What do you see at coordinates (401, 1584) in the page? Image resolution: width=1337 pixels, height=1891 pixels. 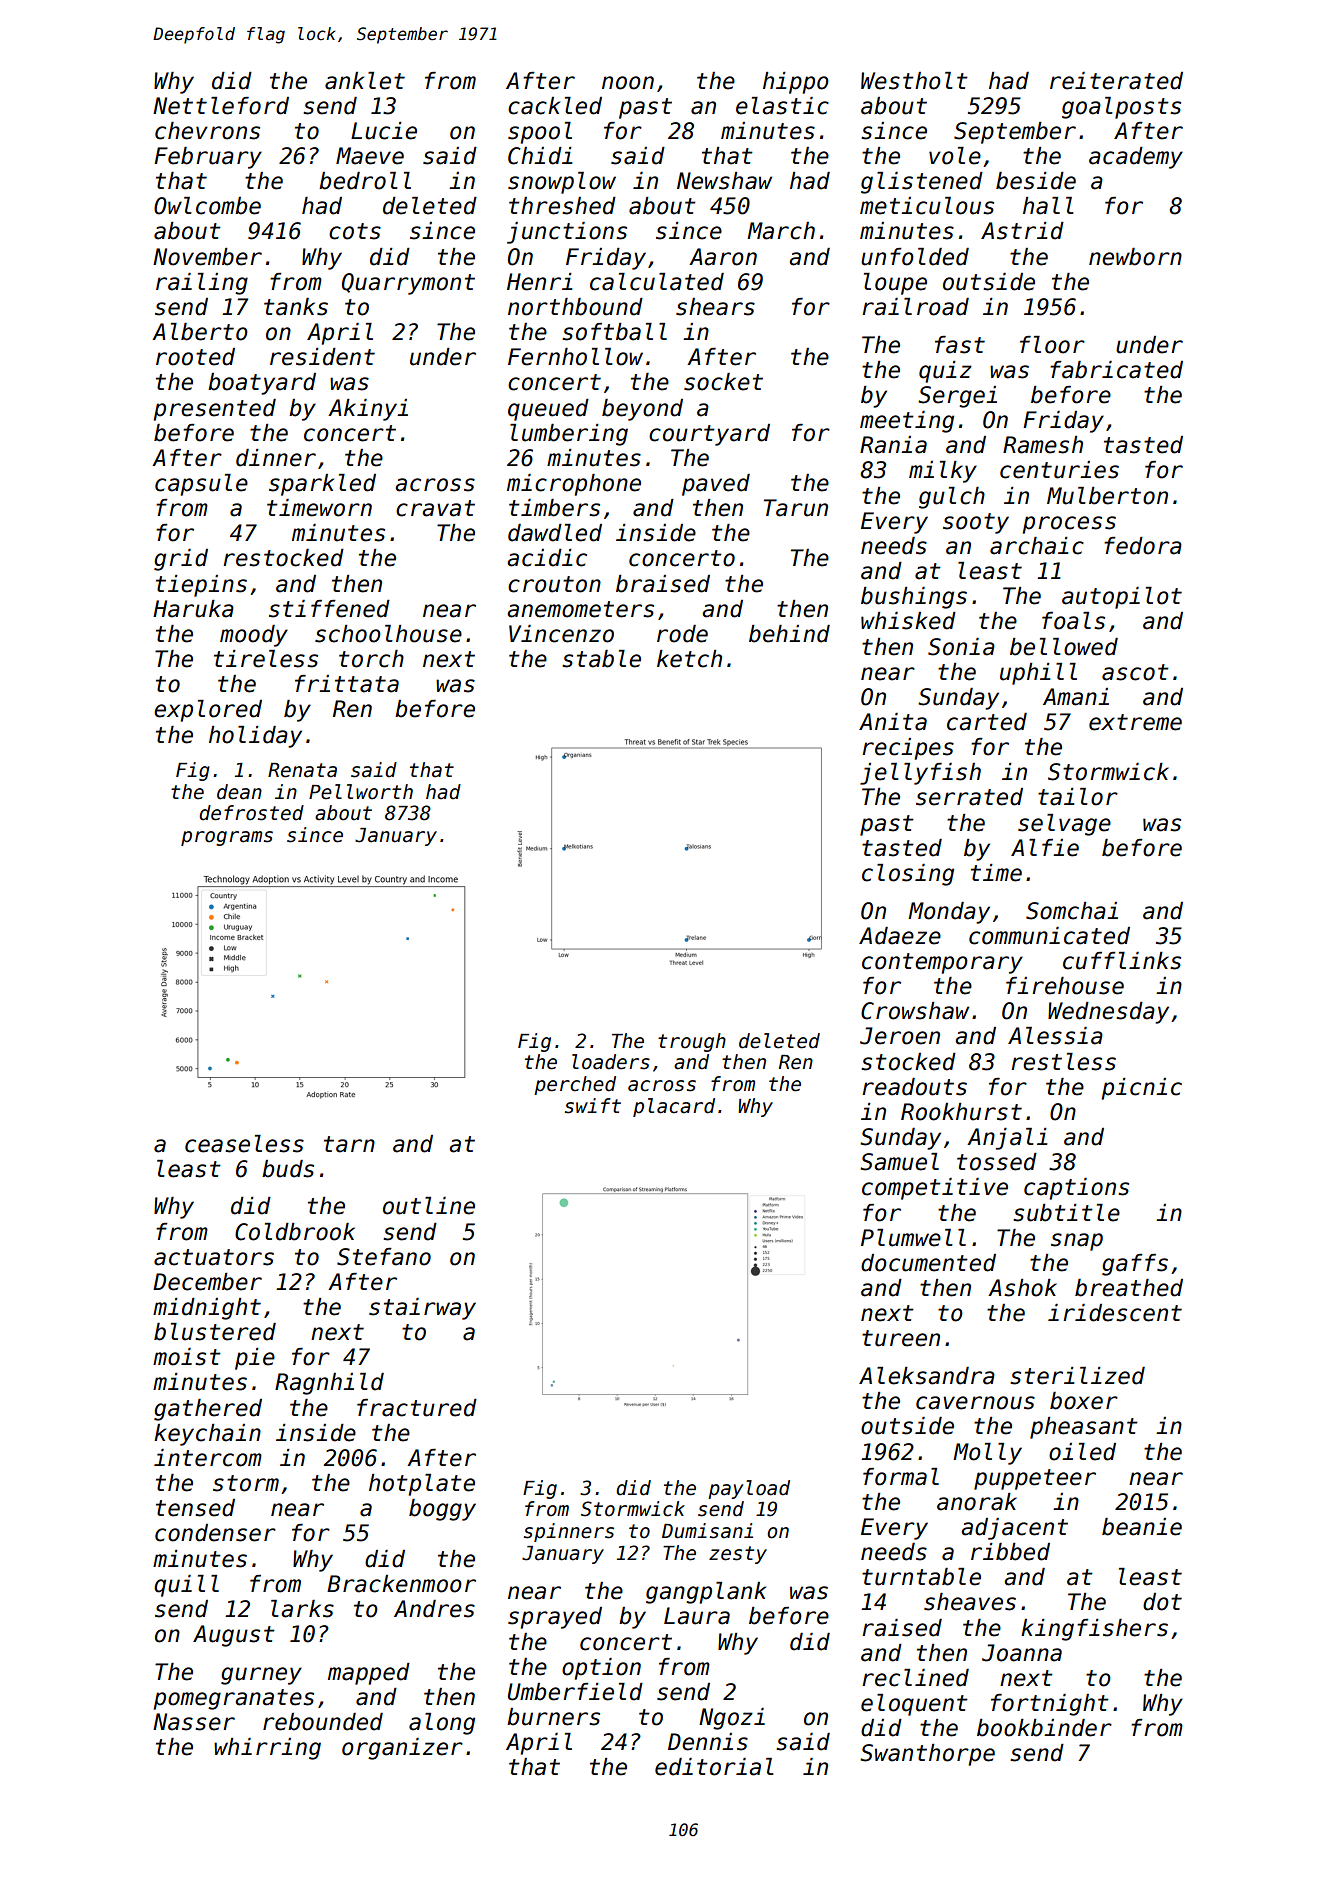 I see `Brackenmoor` at bounding box center [401, 1584].
